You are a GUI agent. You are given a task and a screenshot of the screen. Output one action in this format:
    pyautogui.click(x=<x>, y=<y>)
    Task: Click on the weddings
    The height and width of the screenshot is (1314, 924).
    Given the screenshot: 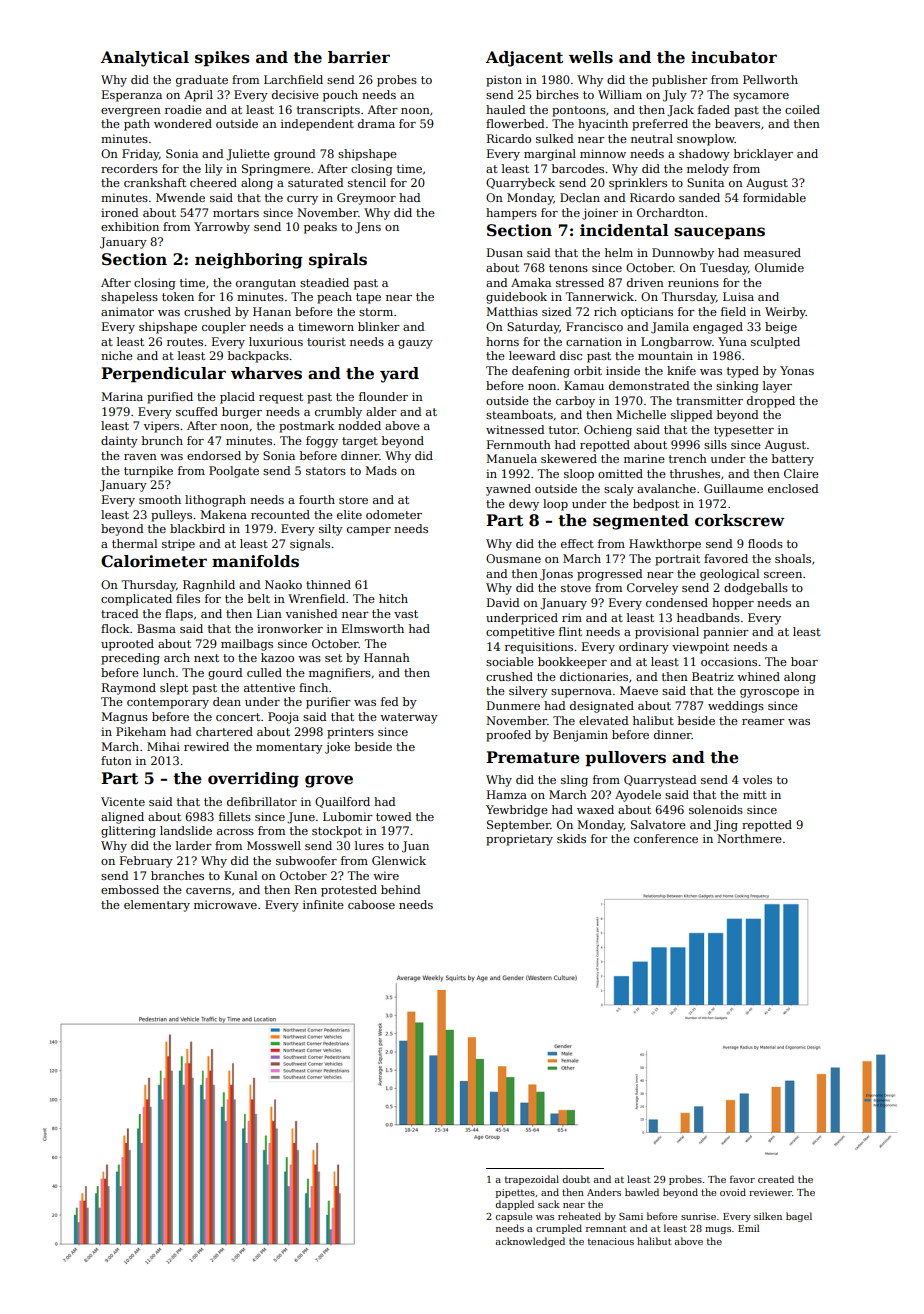 What is the action you would take?
    pyautogui.click(x=736, y=707)
